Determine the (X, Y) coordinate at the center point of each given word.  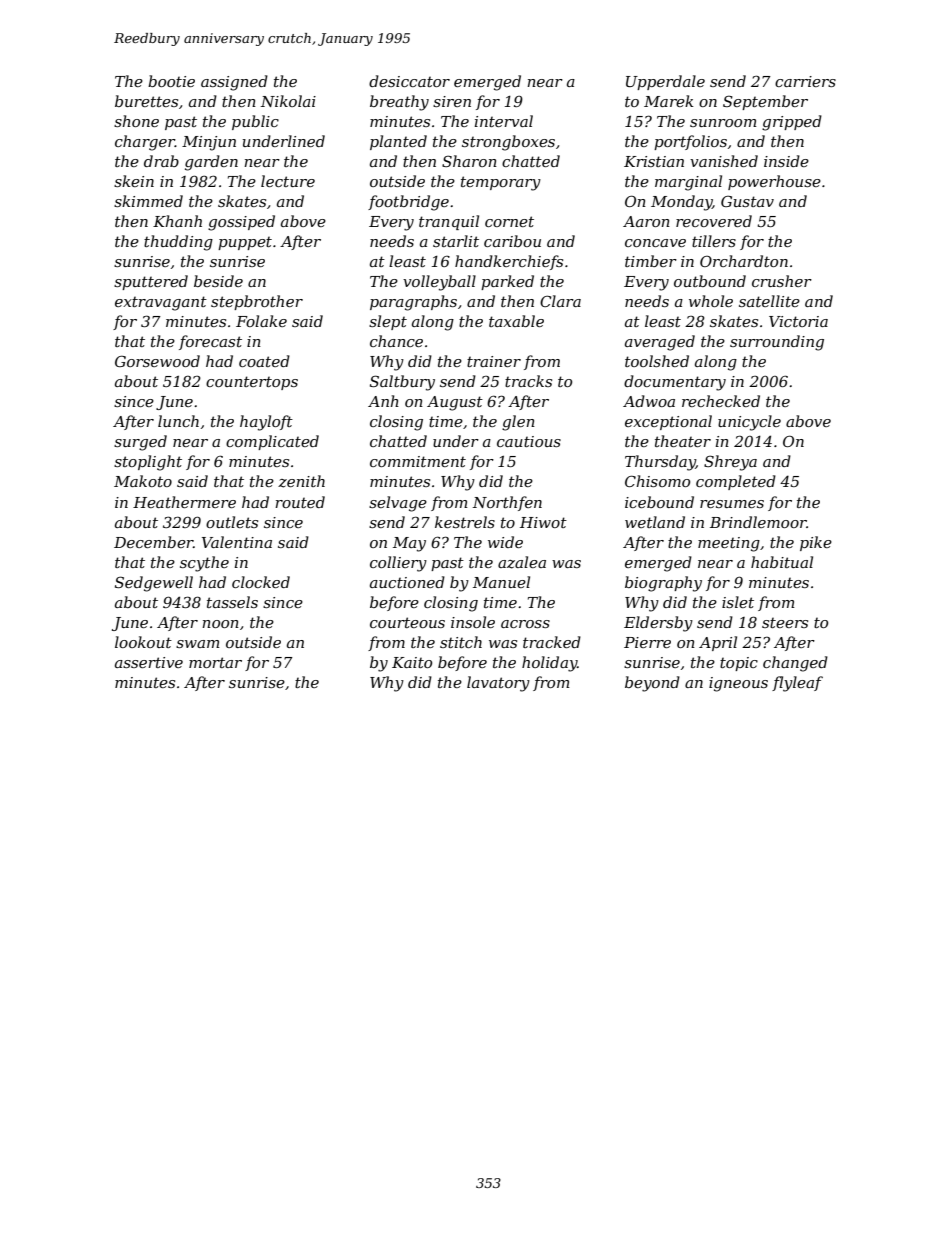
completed (736, 482)
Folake (261, 321)
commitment (418, 461)
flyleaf (797, 684)
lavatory (498, 684)
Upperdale (665, 82)
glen (518, 423)
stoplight (148, 463)
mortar (215, 662)
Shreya (730, 463)
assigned (234, 83)
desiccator (409, 81)
